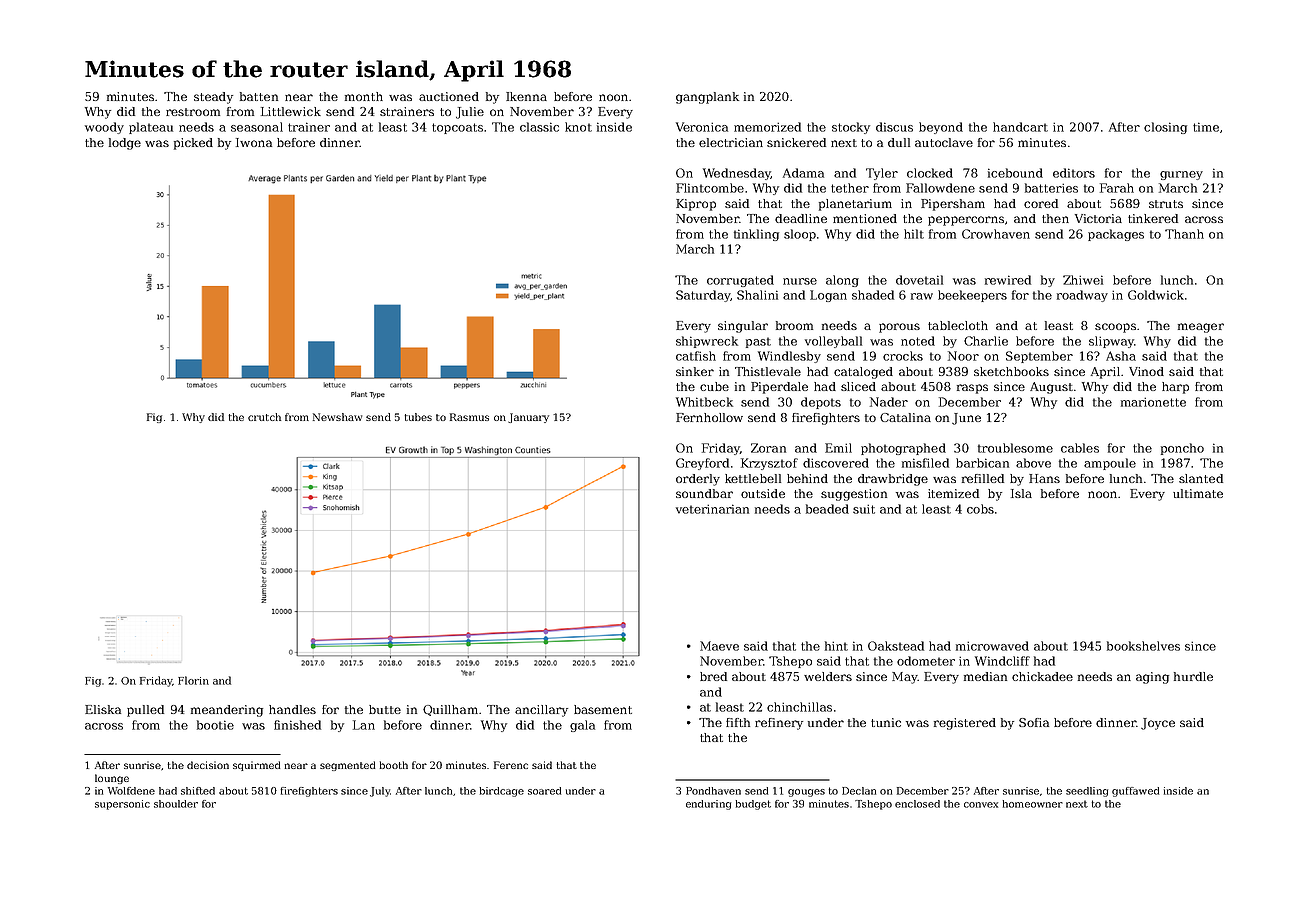 This image has height=924, width=1308. Describe the element at coordinates (193, 680) in the image. I see `Florin` at that location.
